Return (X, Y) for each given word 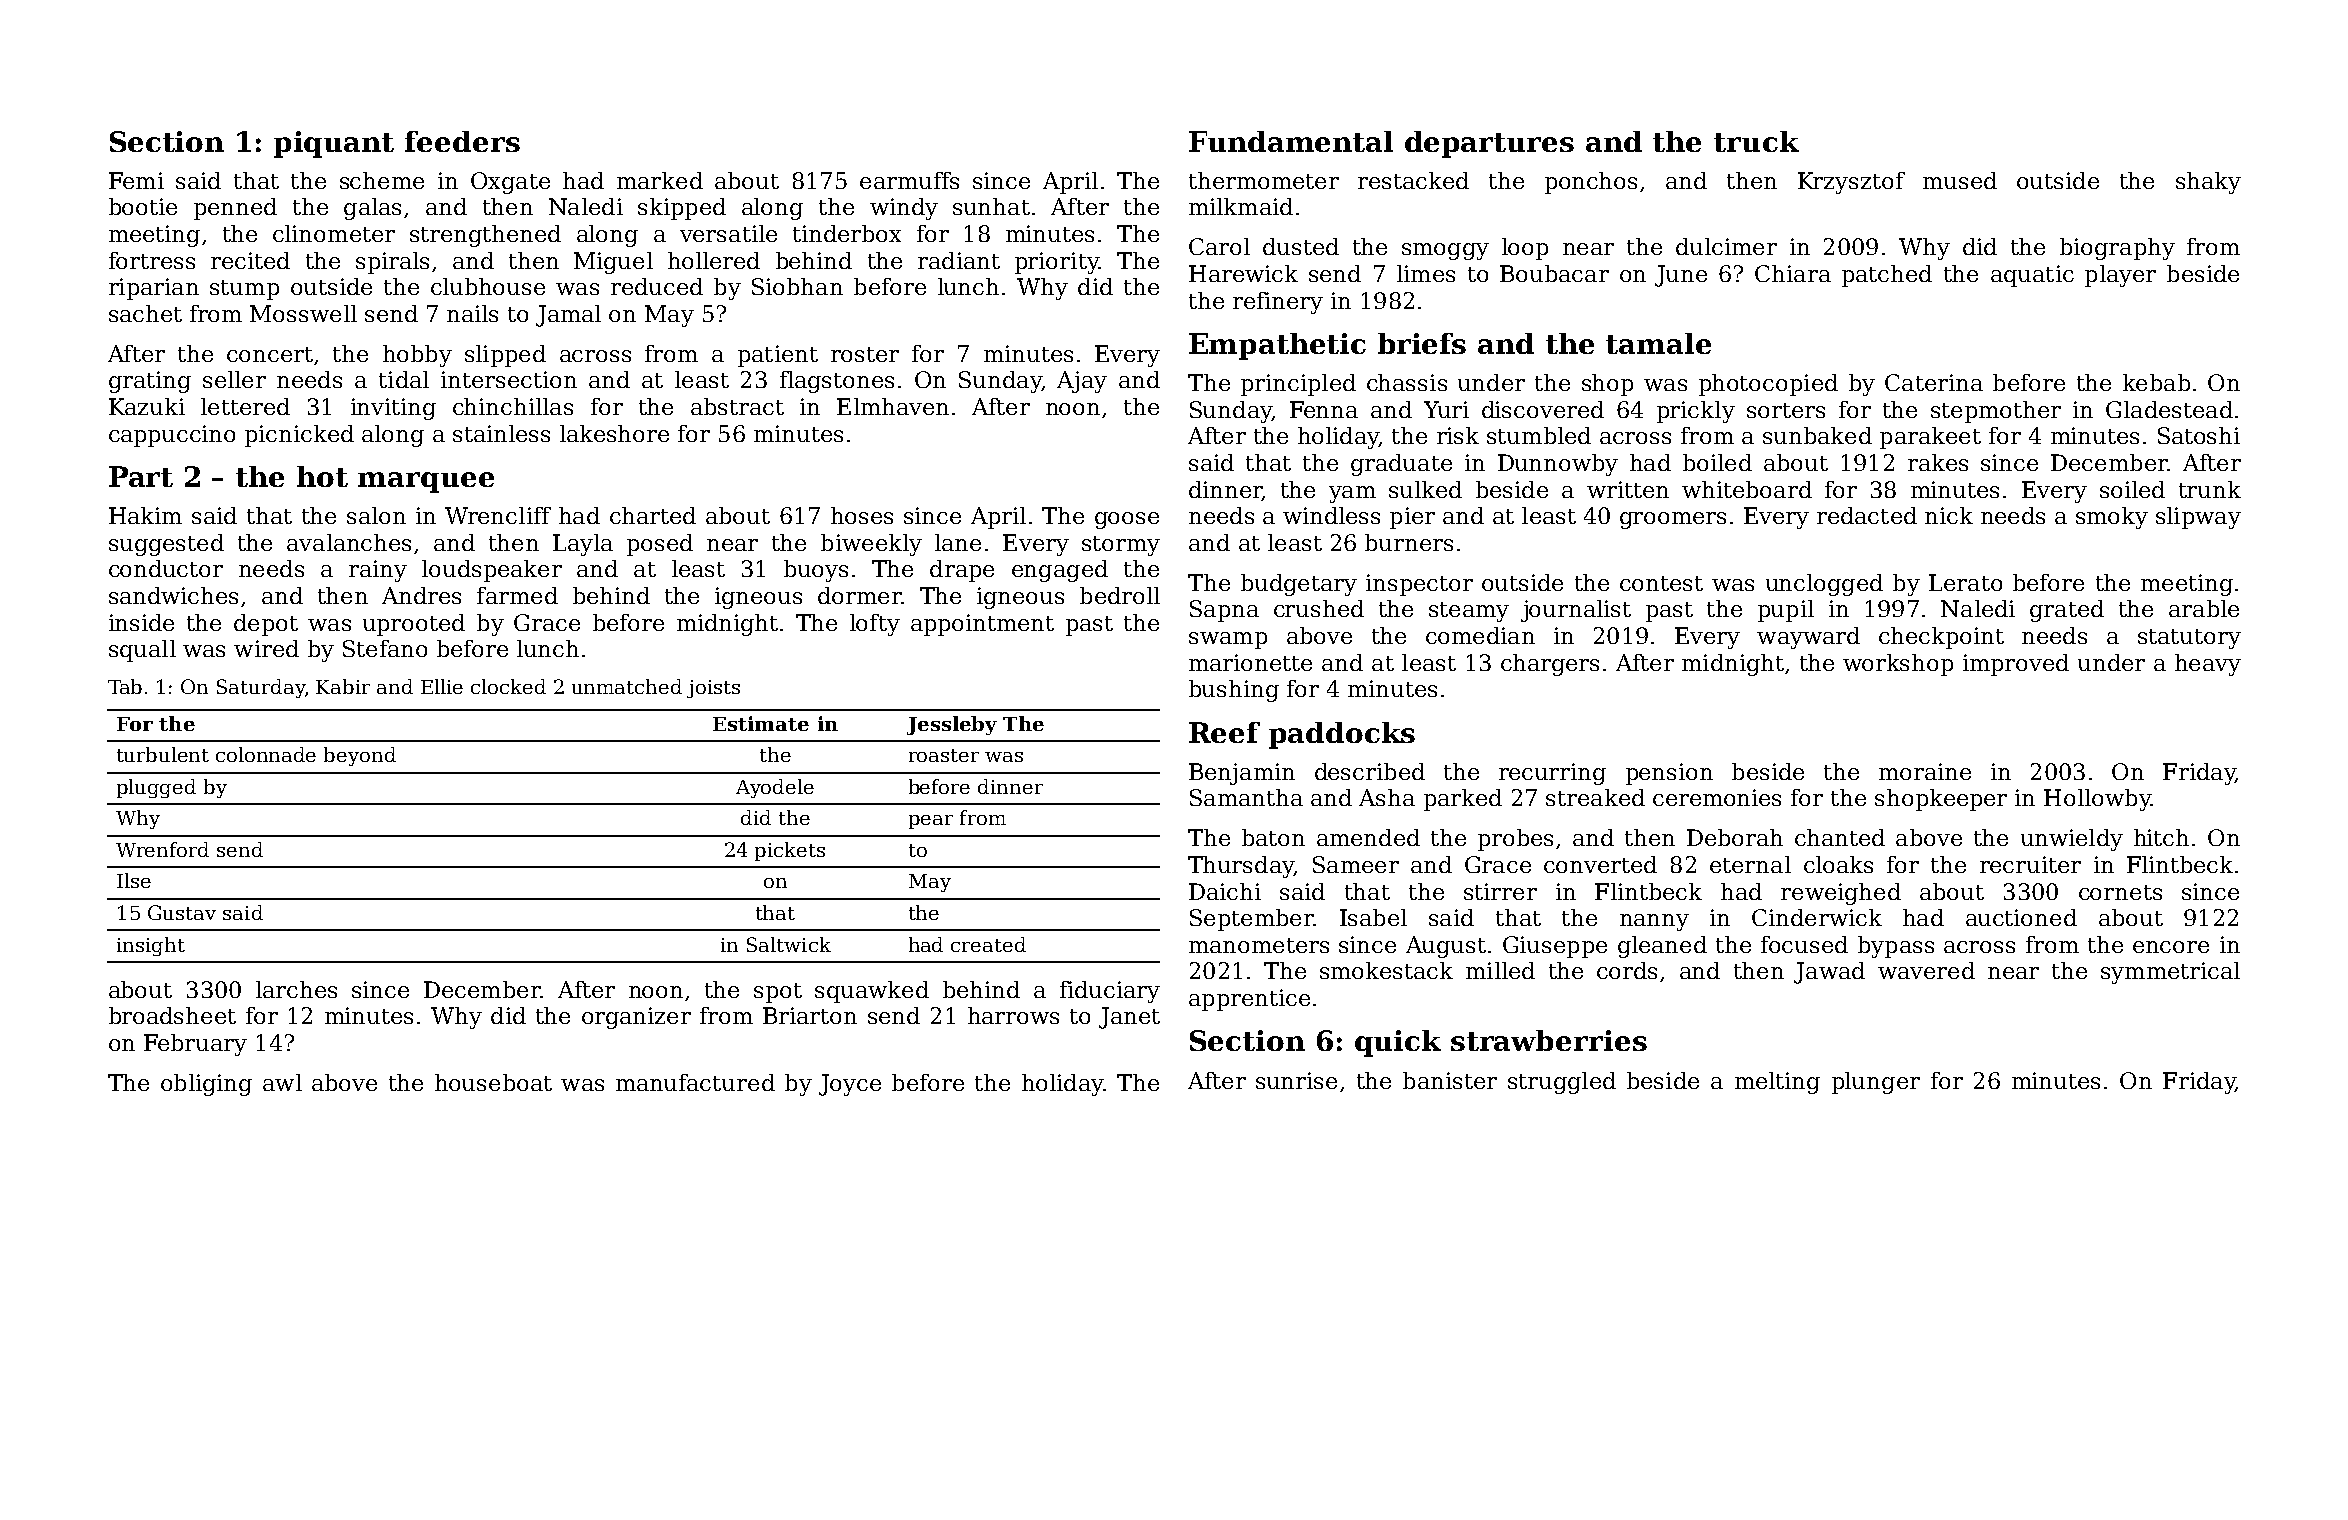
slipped (505, 356)
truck (1756, 141)
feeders (462, 141)
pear (931, 822)
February (195, 1045)
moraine (1925, 771)
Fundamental (1291, 141)
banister (1450, 1080)
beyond (360, 756)
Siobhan (797, 286)
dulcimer (1726, 246)
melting (1777, 1083)
